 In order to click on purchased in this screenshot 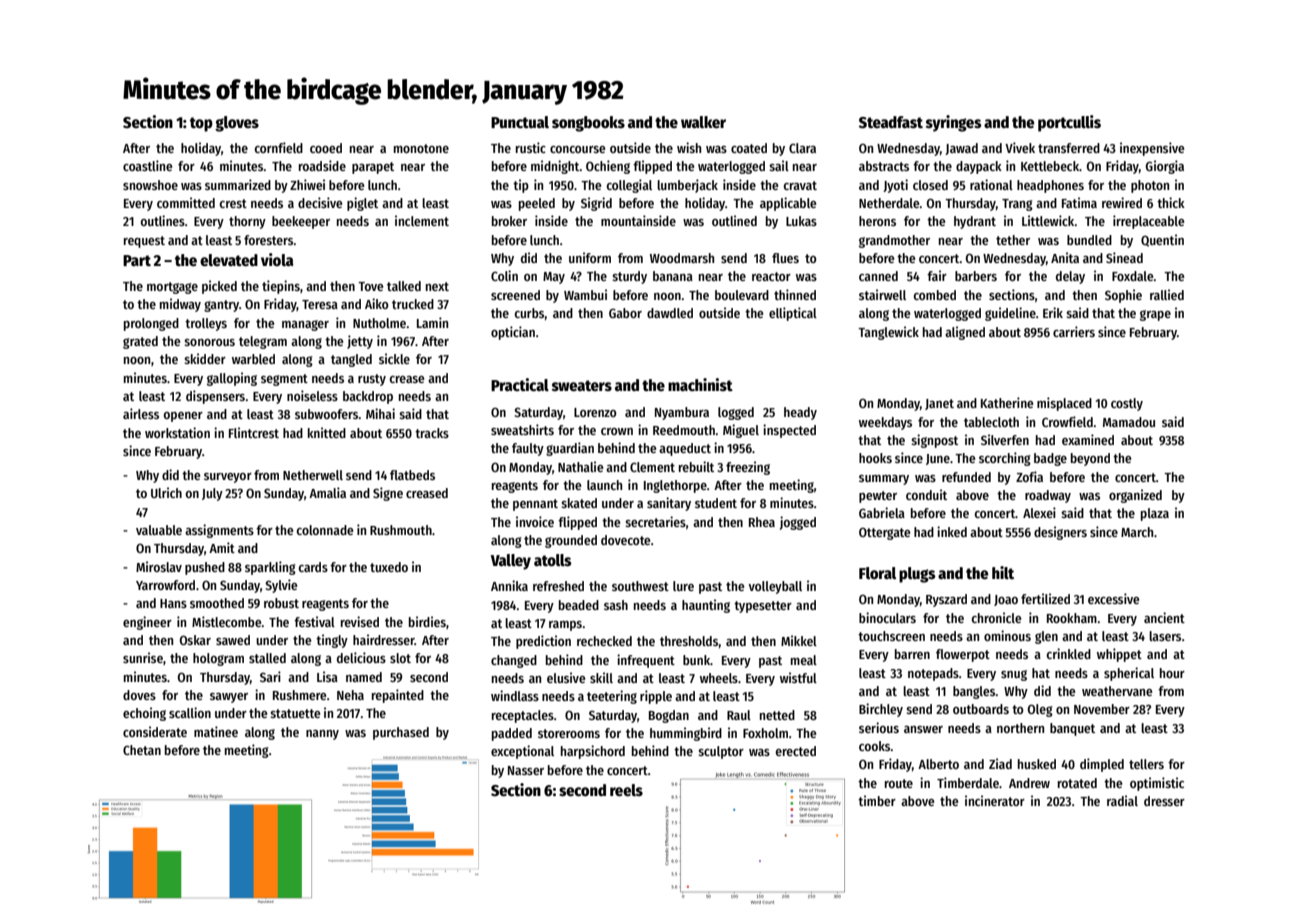, I will do `click(401, 733)`.
